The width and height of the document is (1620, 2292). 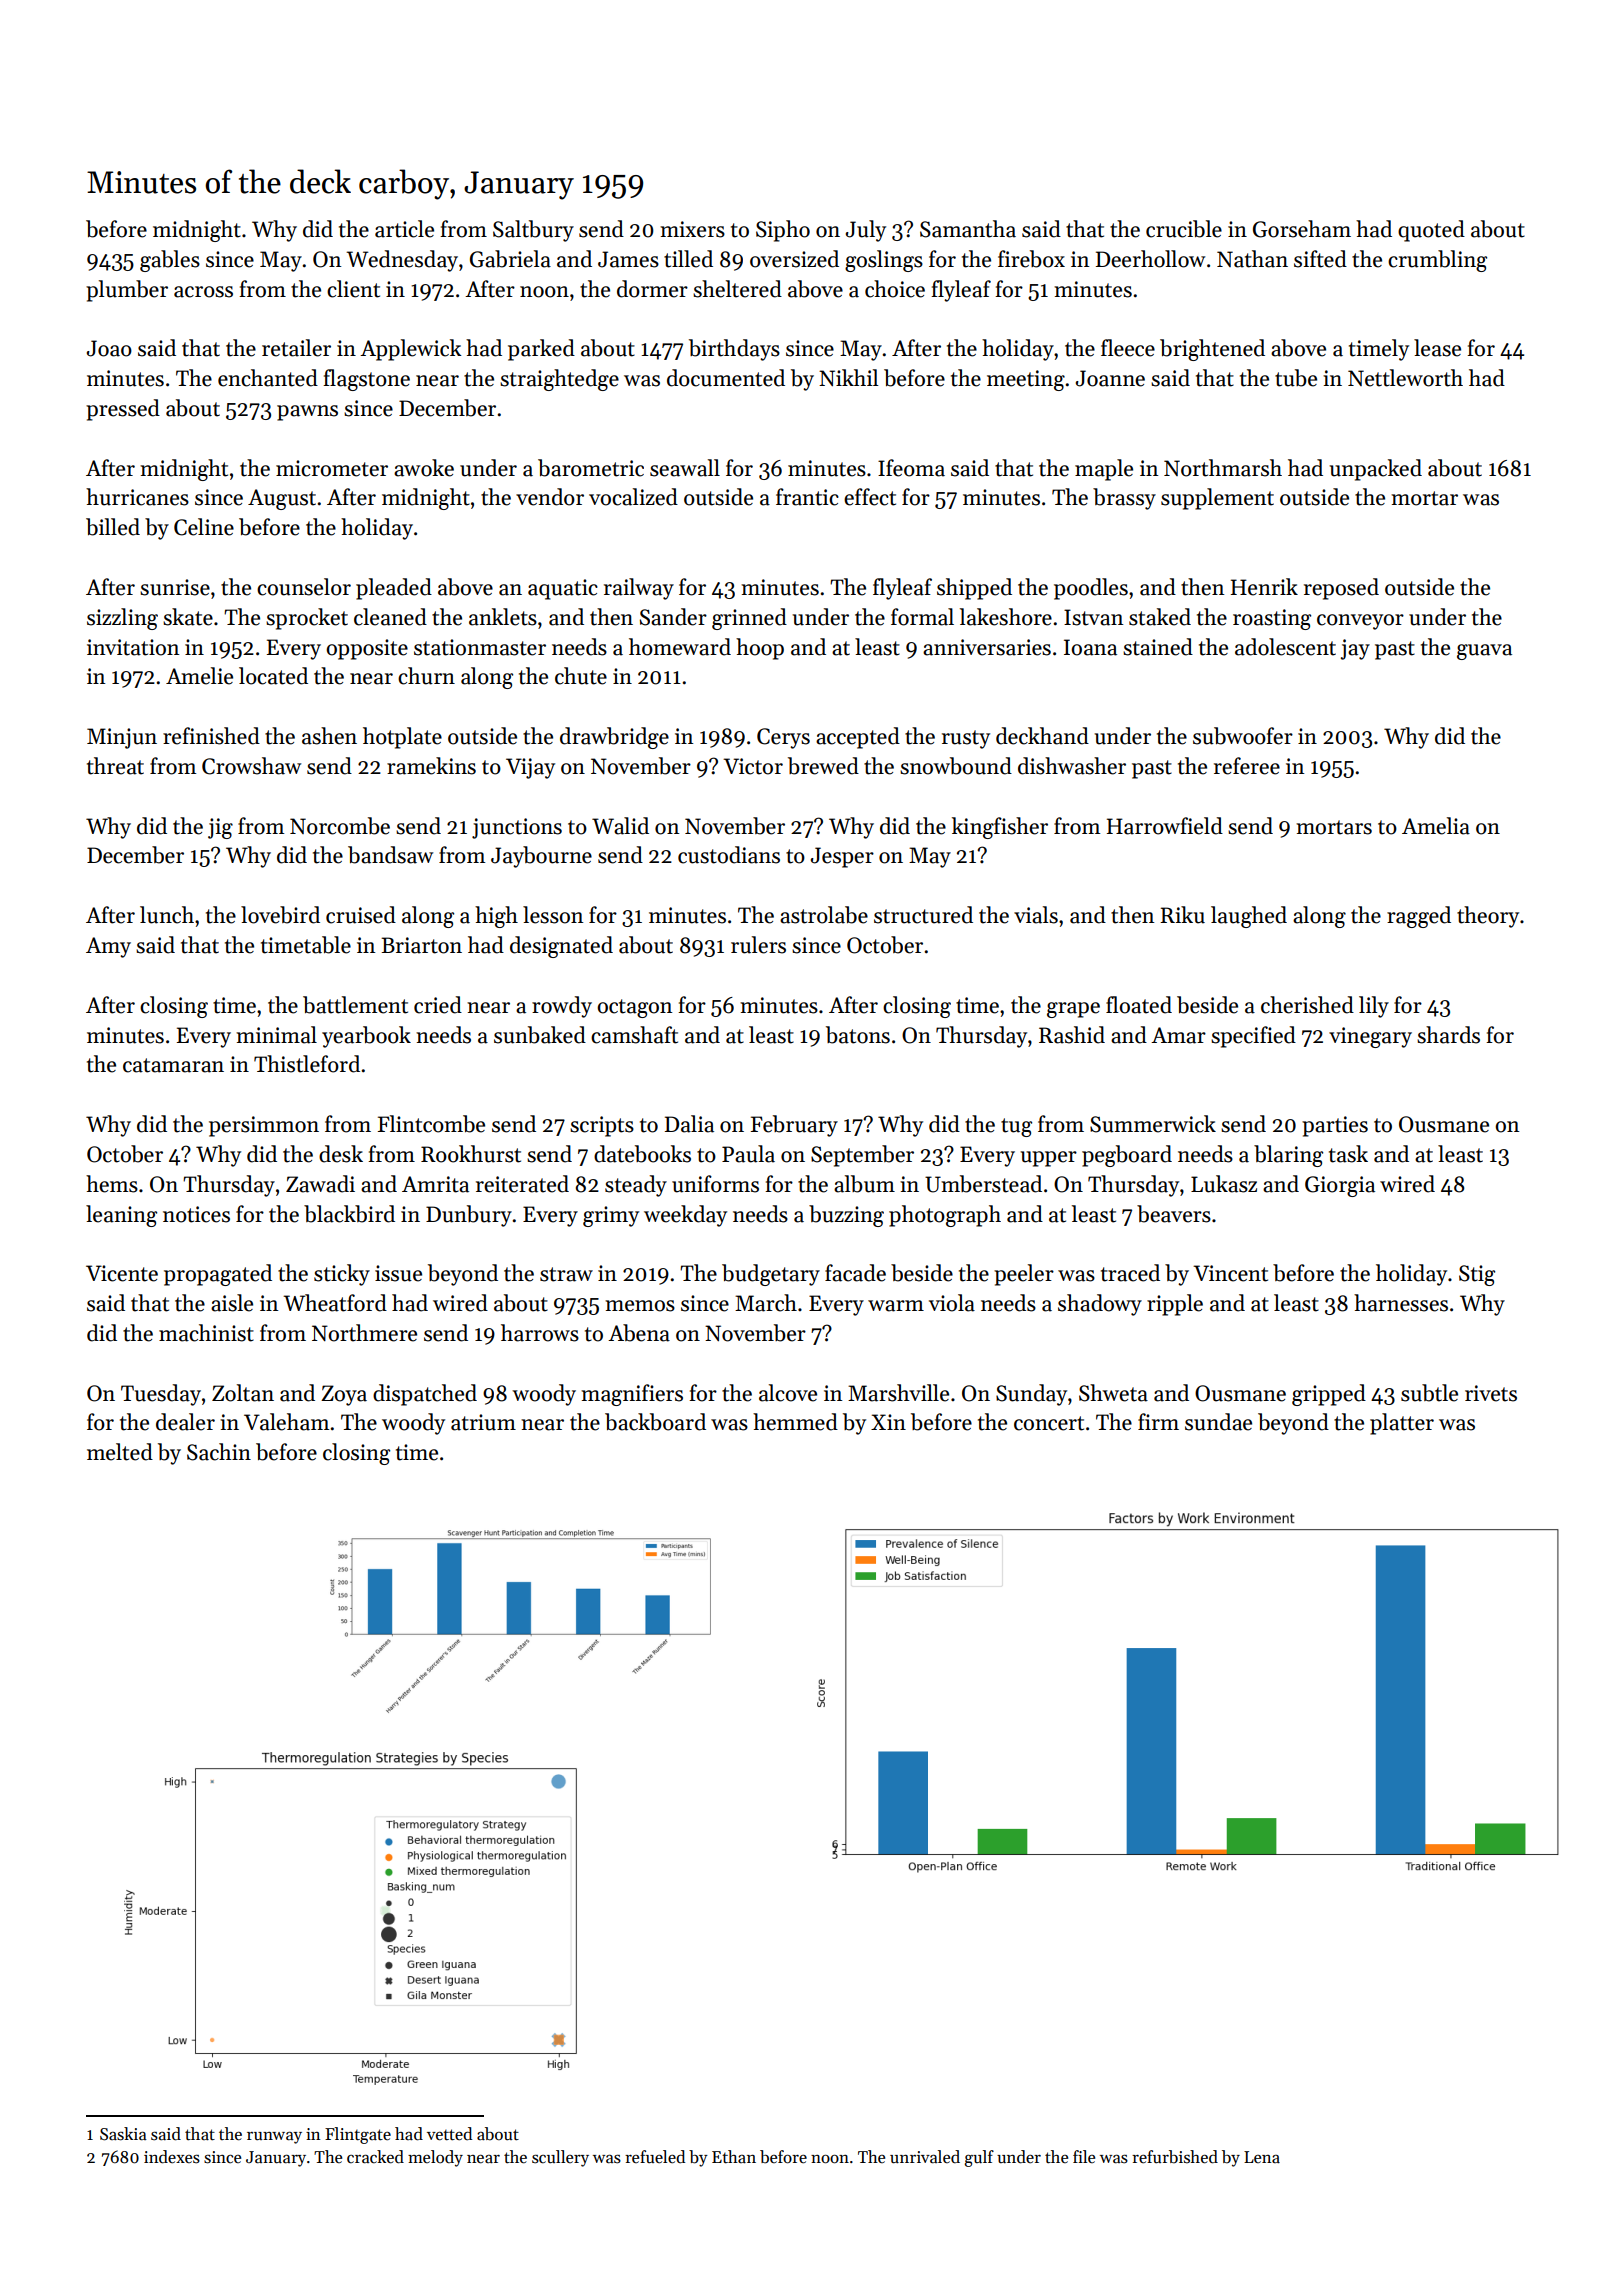 I want to click on client, so click(x=353, y=289).
